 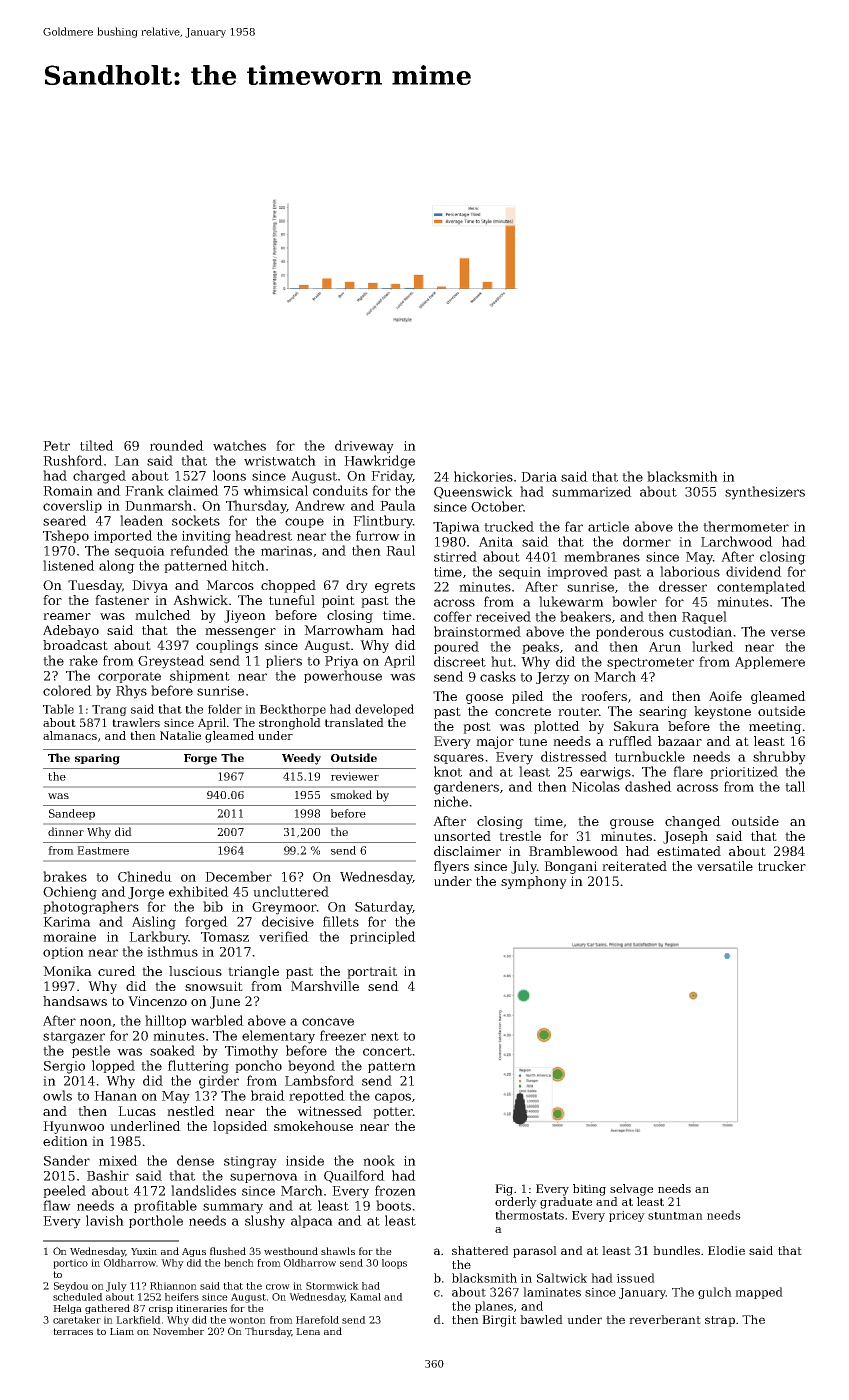 What do you see at coordinates (746, 526) in the screenshot?
I see `thermometer` at bounding box center [746, 526].
